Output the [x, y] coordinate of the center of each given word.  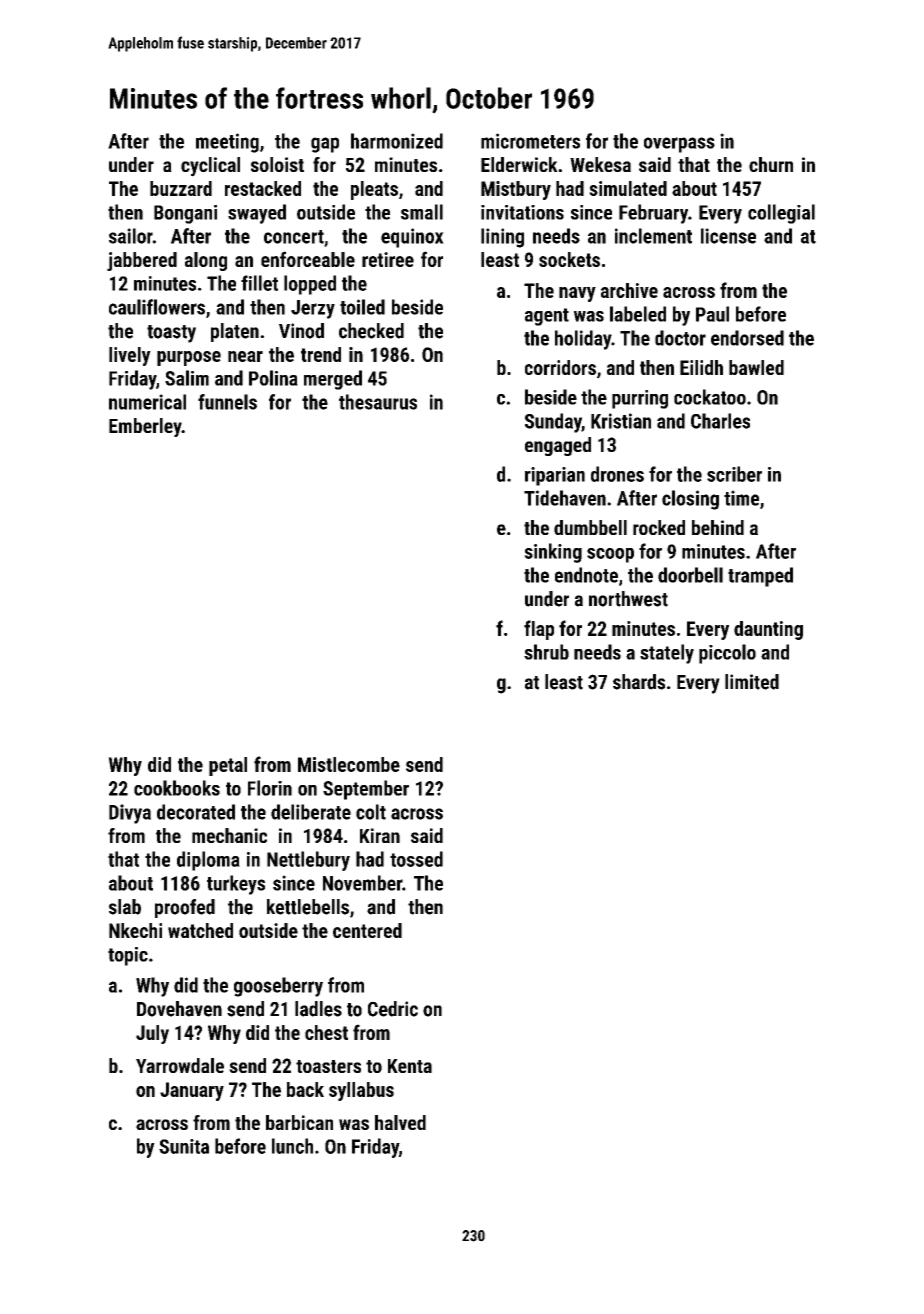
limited [752, 682]
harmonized [397, 141]
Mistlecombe [349, 764]
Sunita [184, 1146]
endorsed [747, 338]
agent [547, 317]
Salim [187, 378]
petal [228, 766]
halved [400, 1122]
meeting [227, 143]
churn [771, 164]
